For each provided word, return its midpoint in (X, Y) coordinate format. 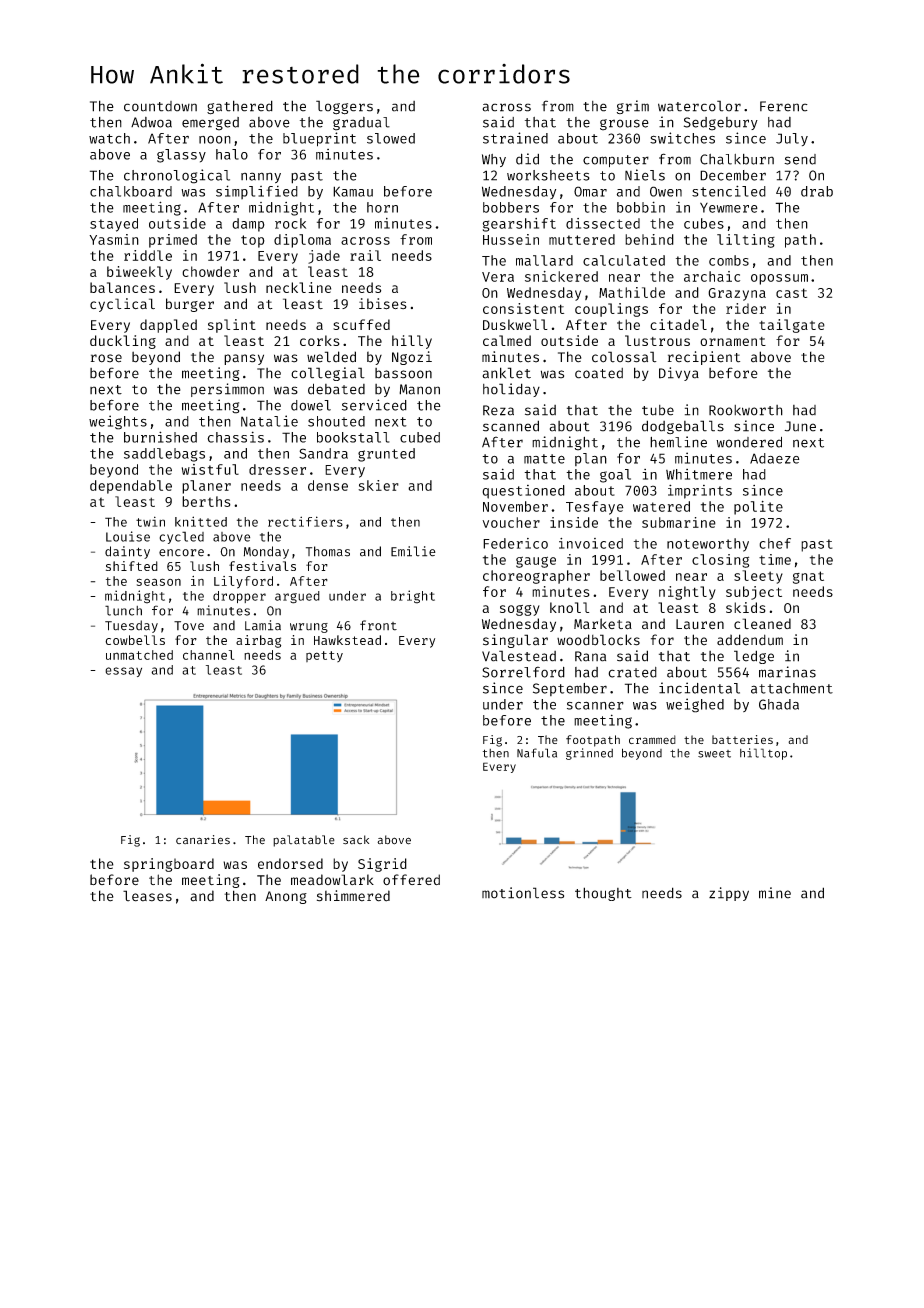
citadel (678, 324)
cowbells (135, 640)
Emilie (413, 551)
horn (382, 207)
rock (290, 223)
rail (365, 255)
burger (190, 305)
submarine (679, 522)
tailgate (792, 326)
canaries (203, 840)
